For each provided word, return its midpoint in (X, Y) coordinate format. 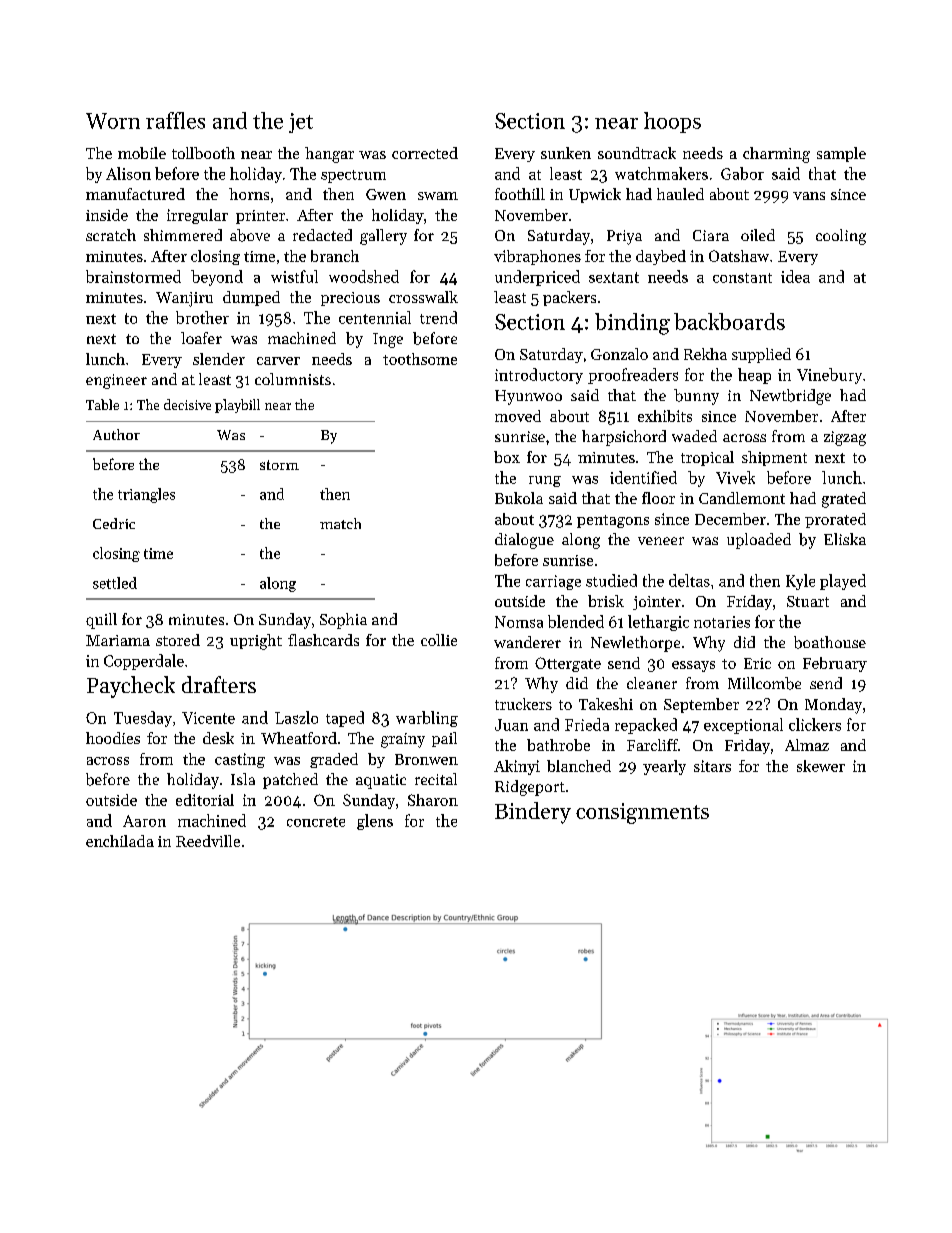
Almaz (807, 745)
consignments (642, 813)
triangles (146, 495)
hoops (672, 122)
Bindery (533, 813)
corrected (425, 153)
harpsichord (624, 438)
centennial (375, 317)
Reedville (208, 841)
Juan (511, 725)
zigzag (845, 438)
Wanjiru (184, 299)
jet (301, 123)
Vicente (208, 718)
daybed (661, 257)
